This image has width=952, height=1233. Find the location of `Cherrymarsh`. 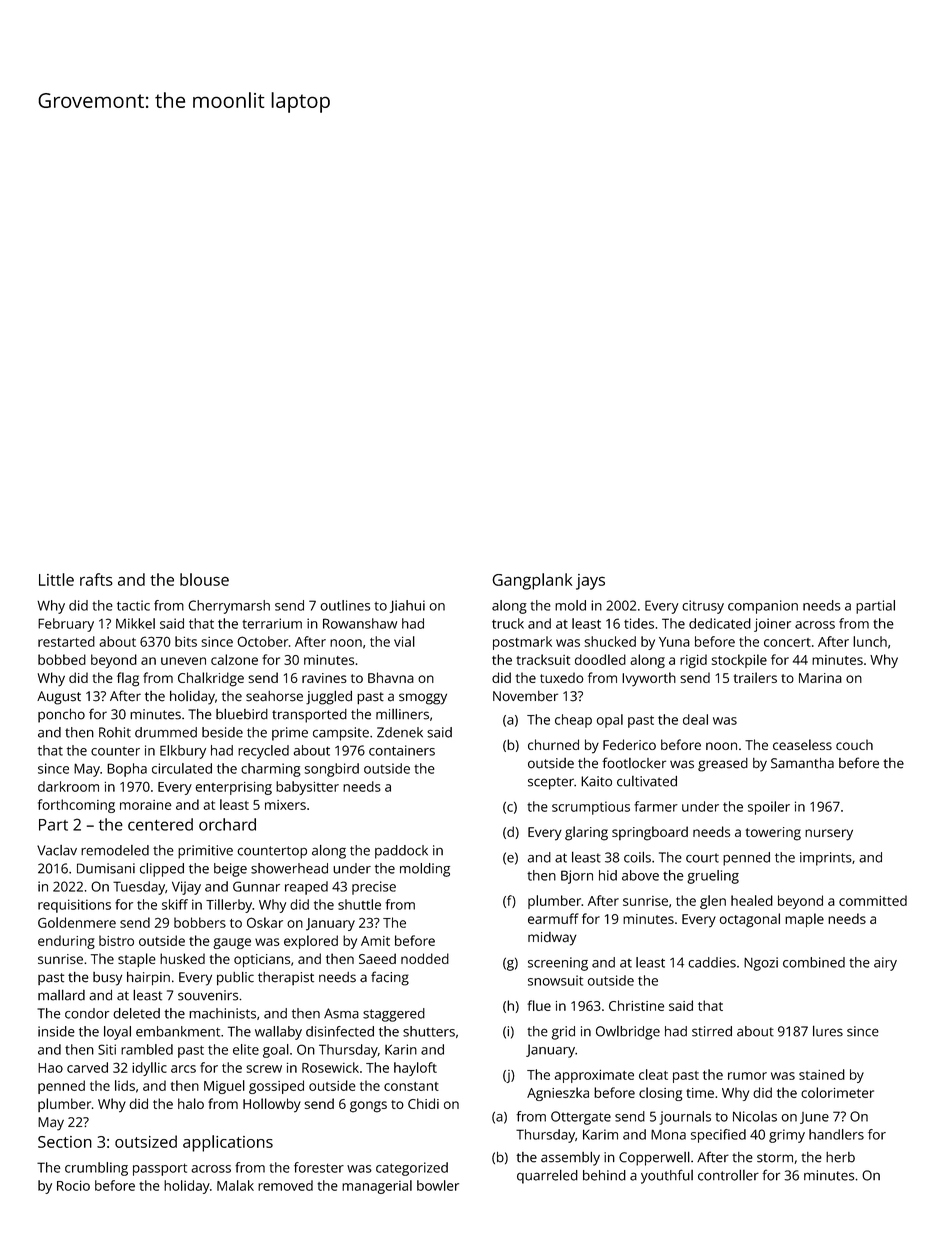

Cherrymarsh is located at coordinates (229, 607).
